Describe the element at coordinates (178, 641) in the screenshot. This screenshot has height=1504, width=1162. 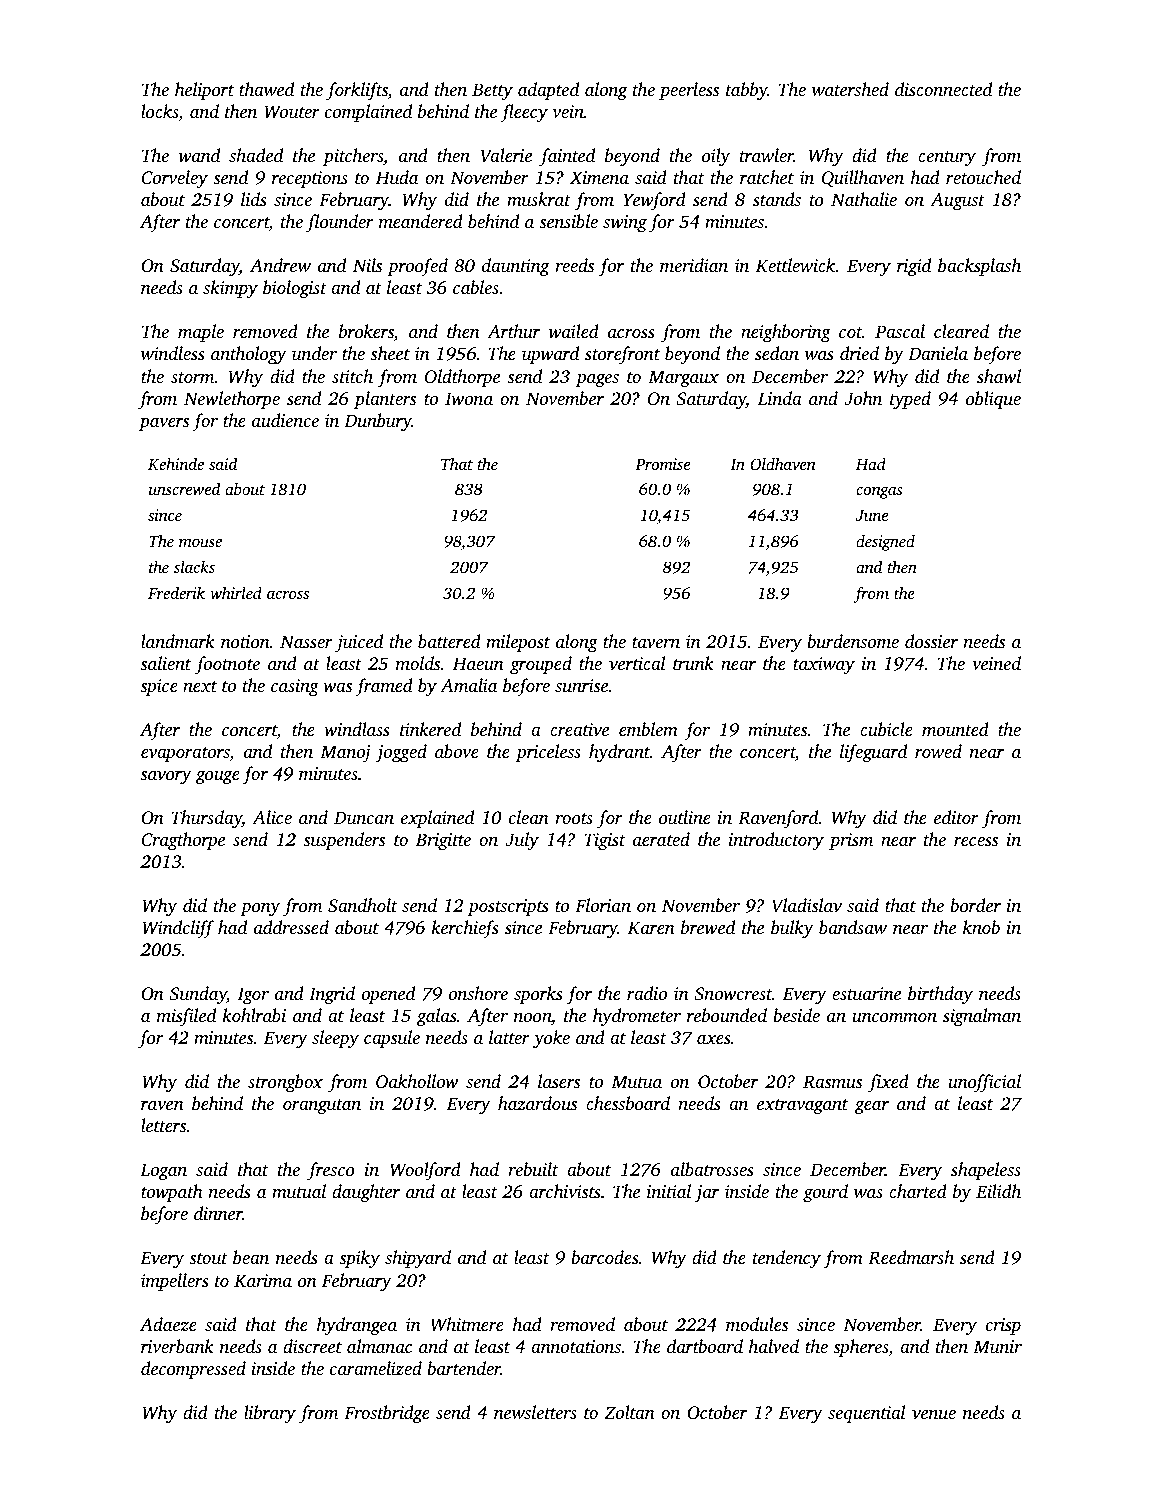
I see `landmark` at that location.
